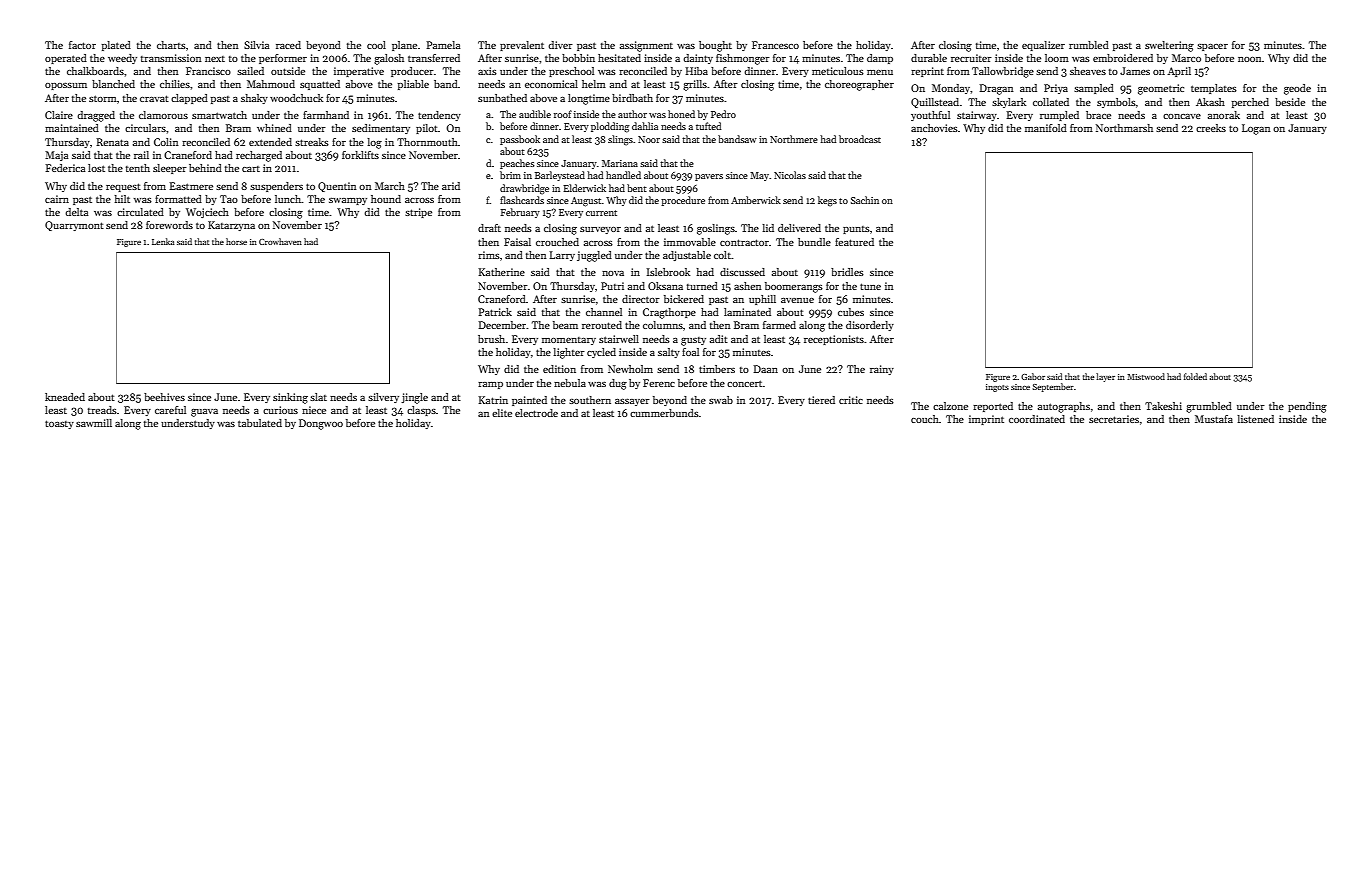 The width and height of the page is (1372, 887). What do you see at coordinates (847, 272) in the page?
I see `bridles` at bounding box center [847, 272].
